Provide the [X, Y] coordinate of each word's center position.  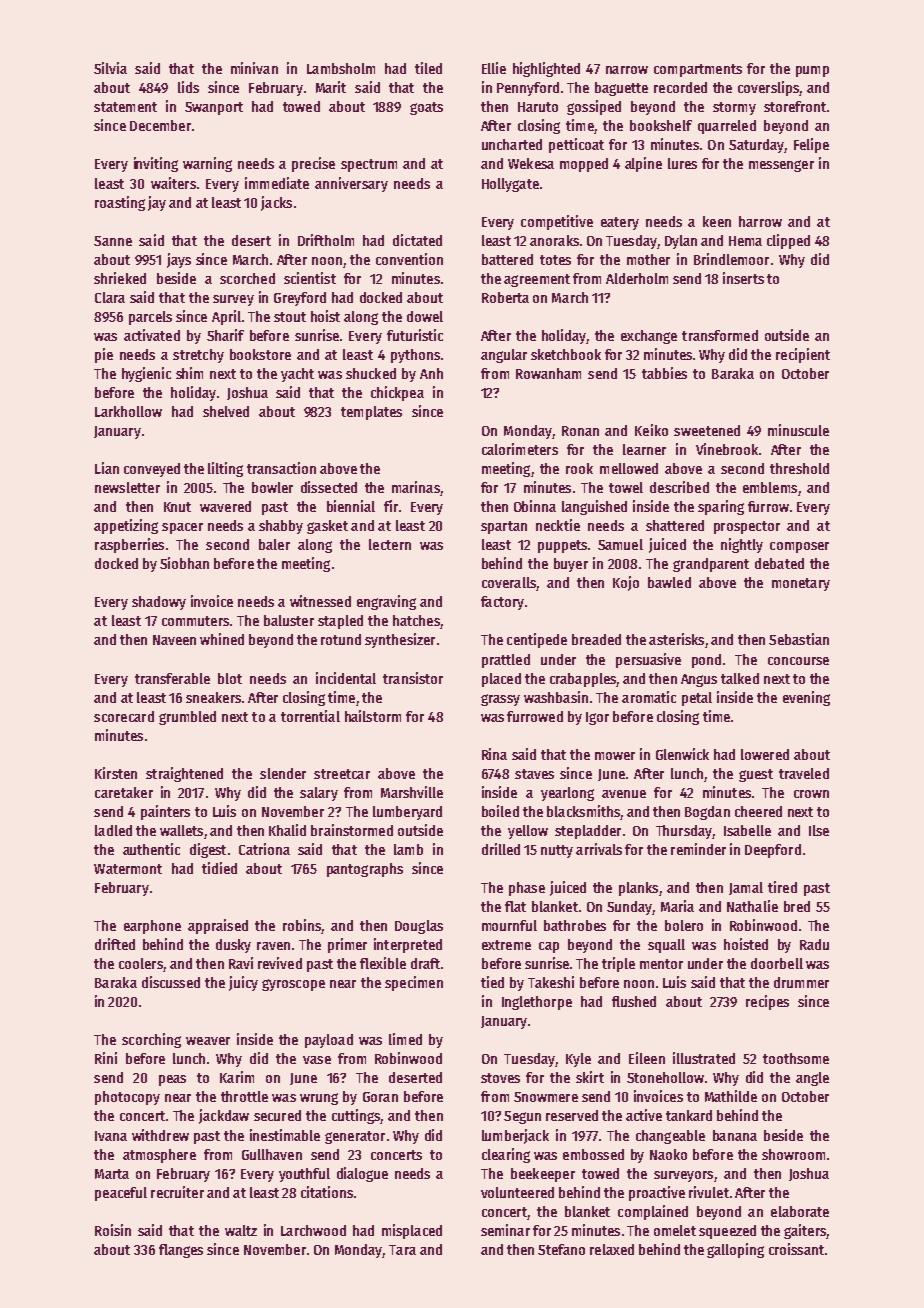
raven [273, 946]
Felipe [811, 145]
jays [179, 260]
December [160, 125]
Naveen [174, 640]
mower [615, 756]
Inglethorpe [537, 1003]
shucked [371, 373]
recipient [803, 355]
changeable [670, 1137]
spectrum [369, 165]
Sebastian [799, 639]
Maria [677, 906]
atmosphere [159, 1156]
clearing [506, 1155]
